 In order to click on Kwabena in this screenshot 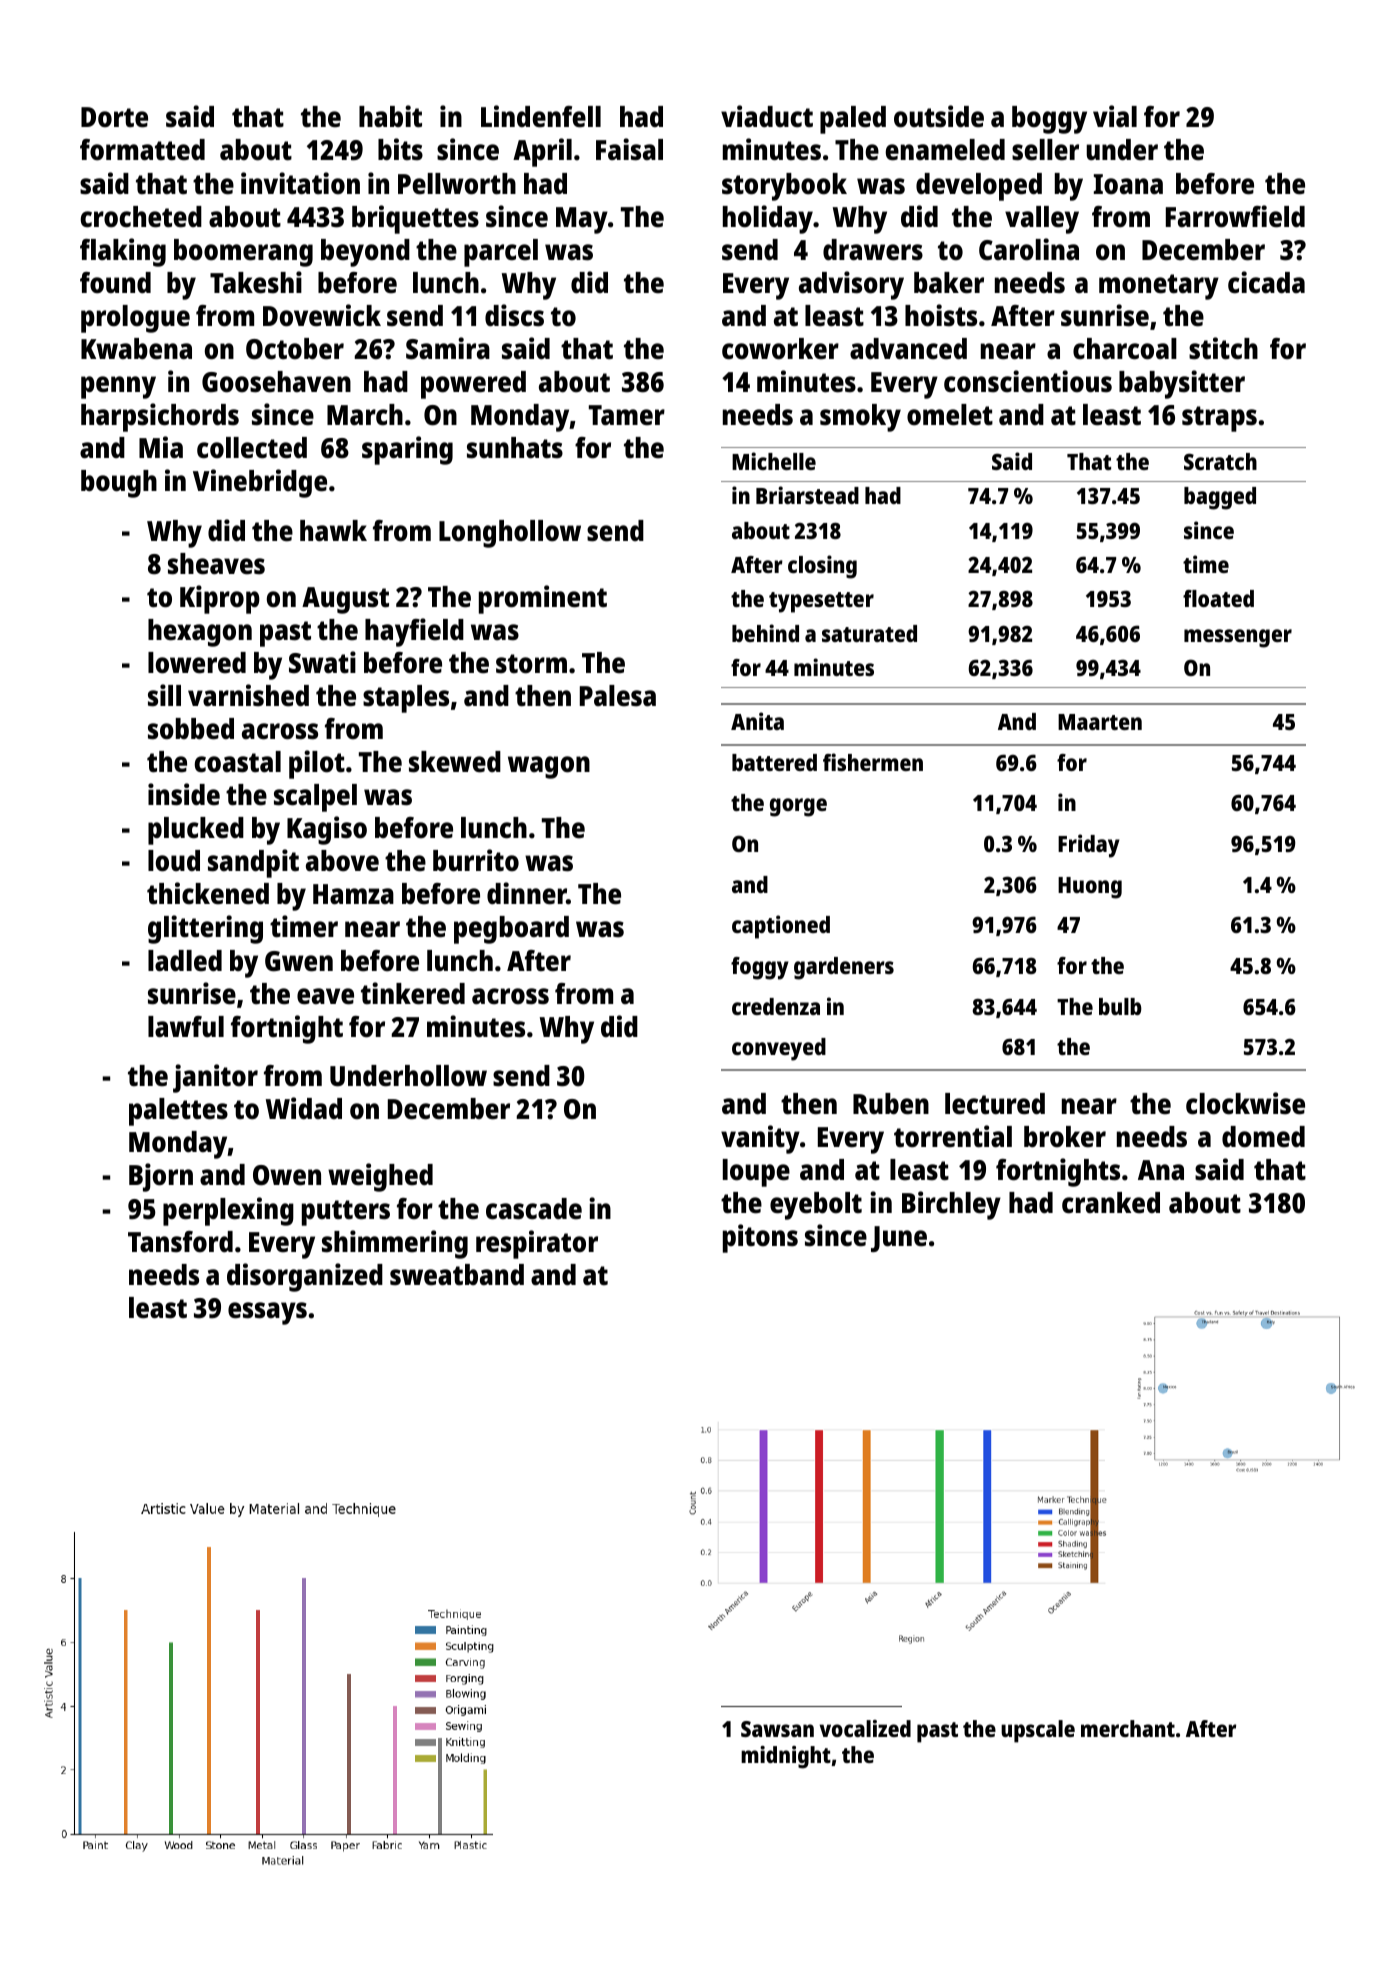, I will do `click(136, 349)`.
